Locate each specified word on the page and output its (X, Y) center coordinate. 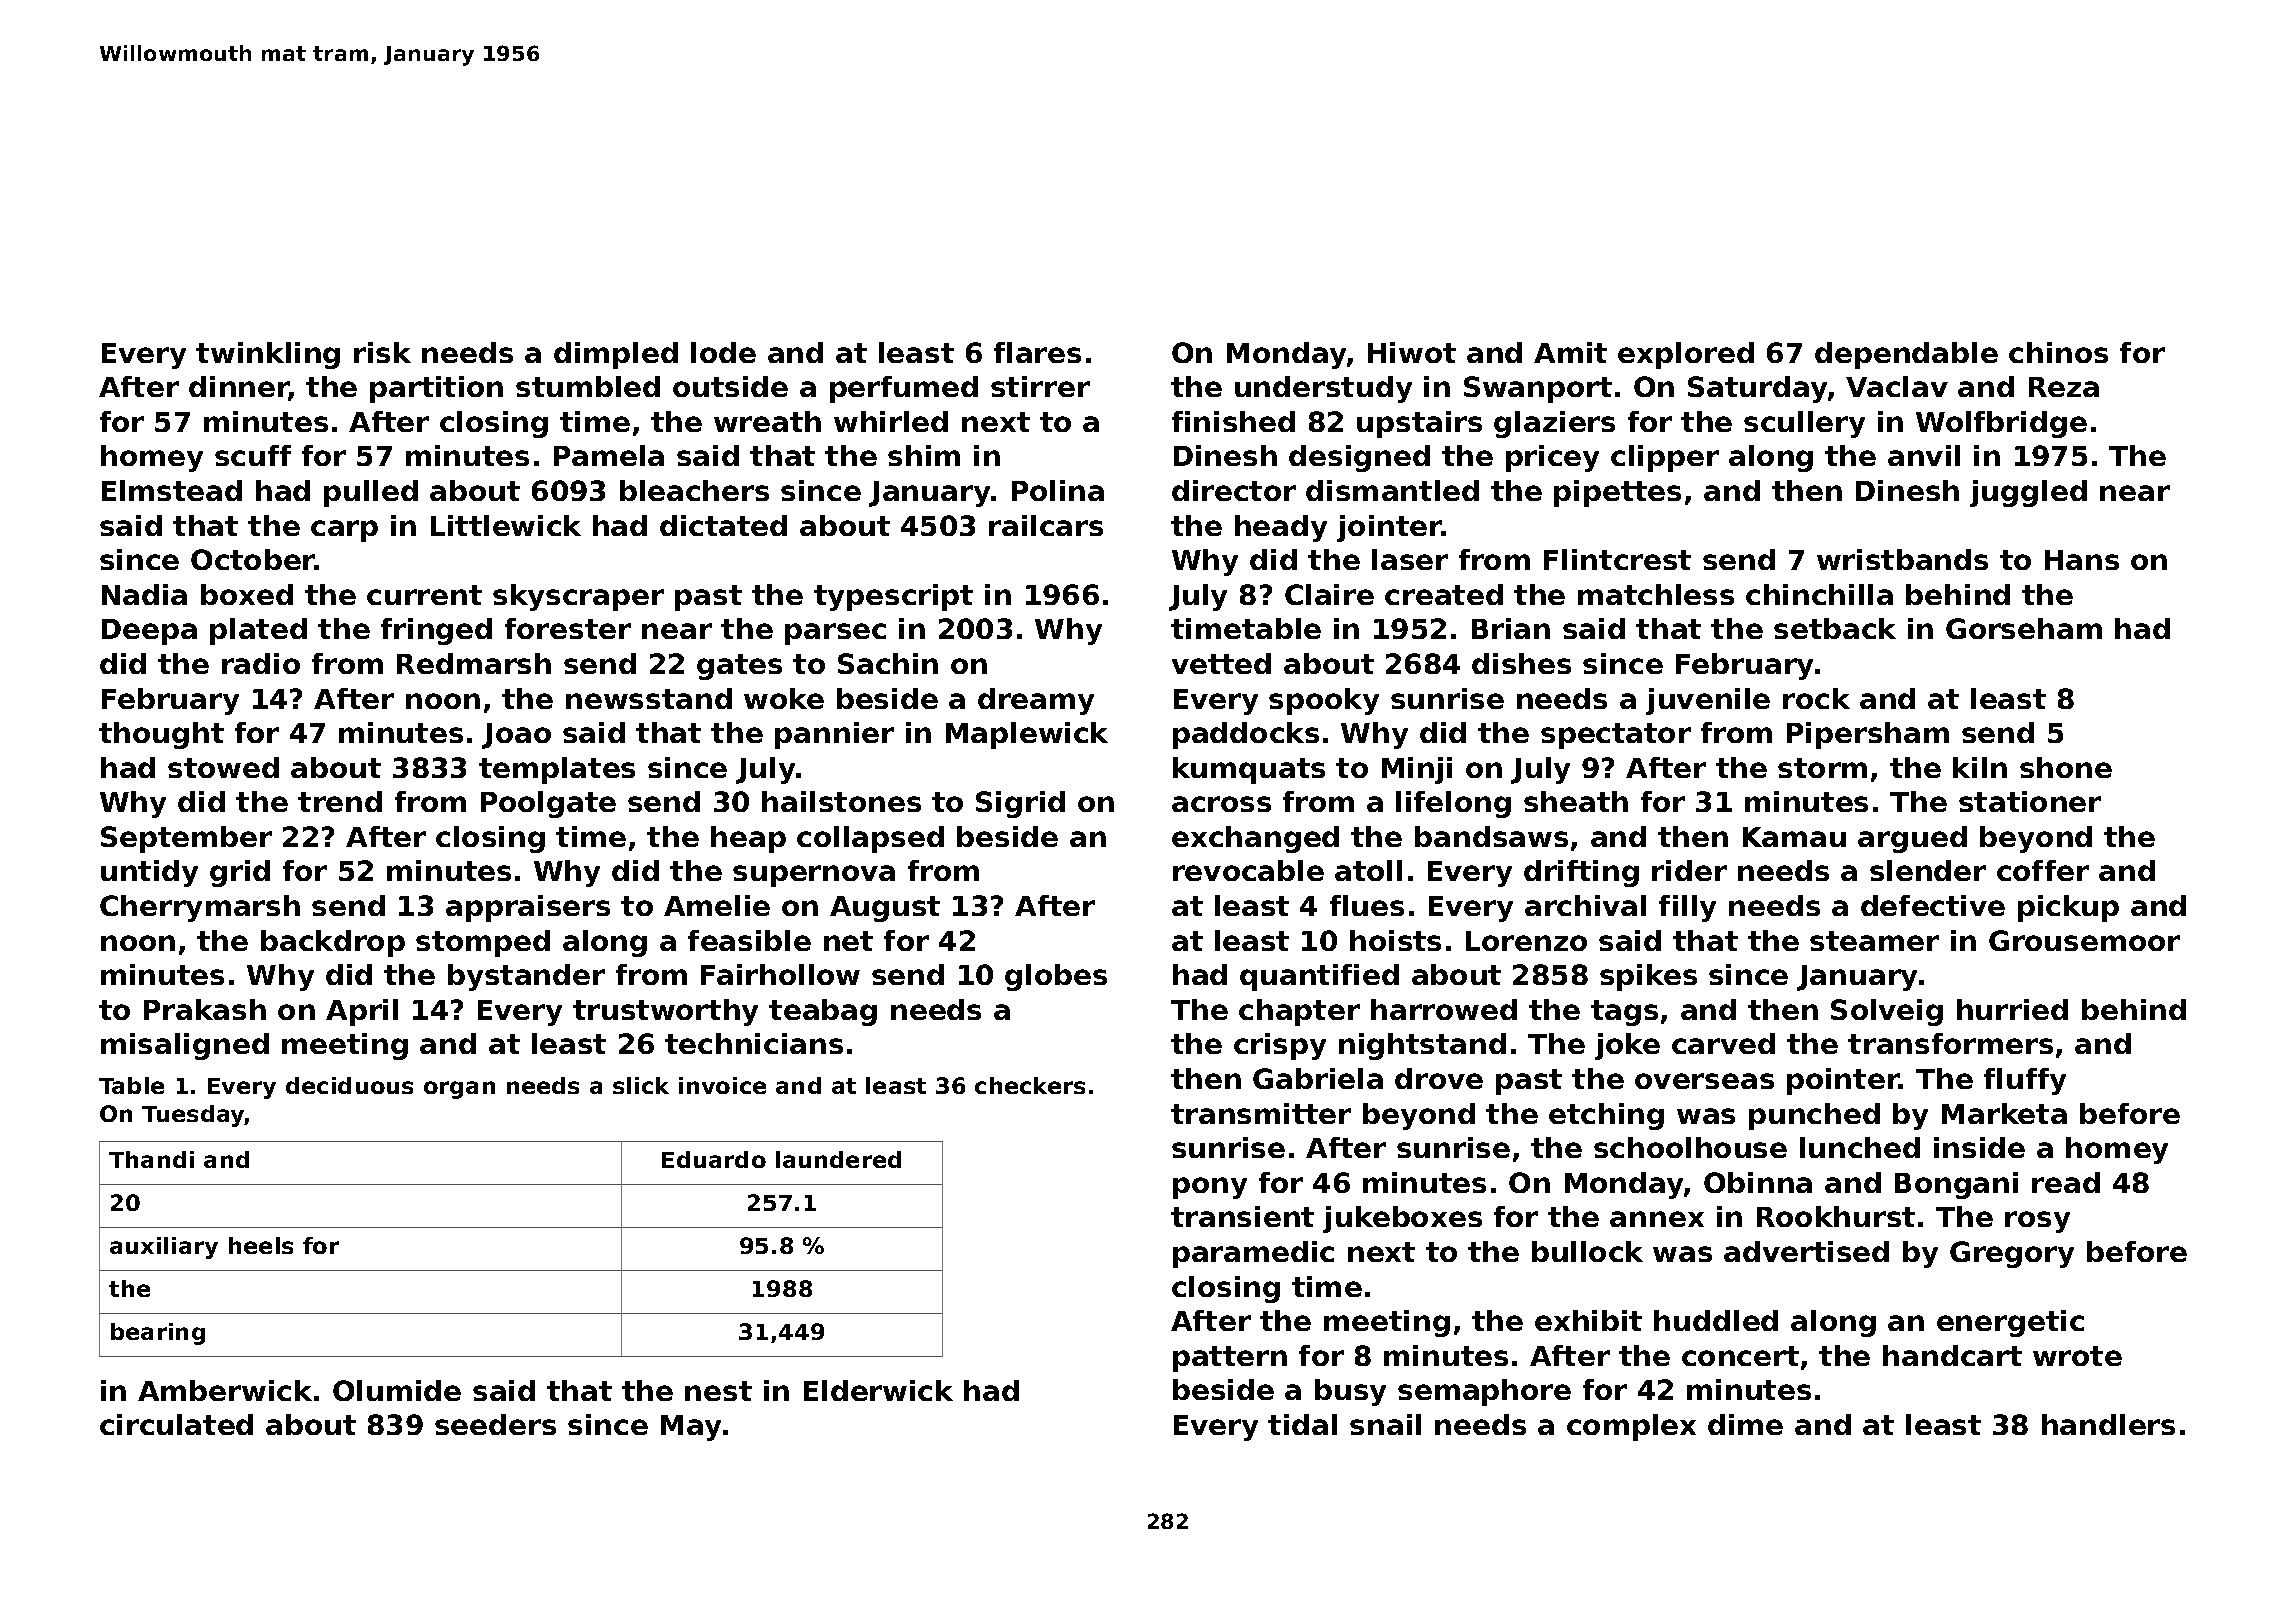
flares (1037, 352)
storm (1822, 768)
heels (261, 1245)
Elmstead (172, 490)
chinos (2058, 352)
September (186, 839)
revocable (1248, 870)
